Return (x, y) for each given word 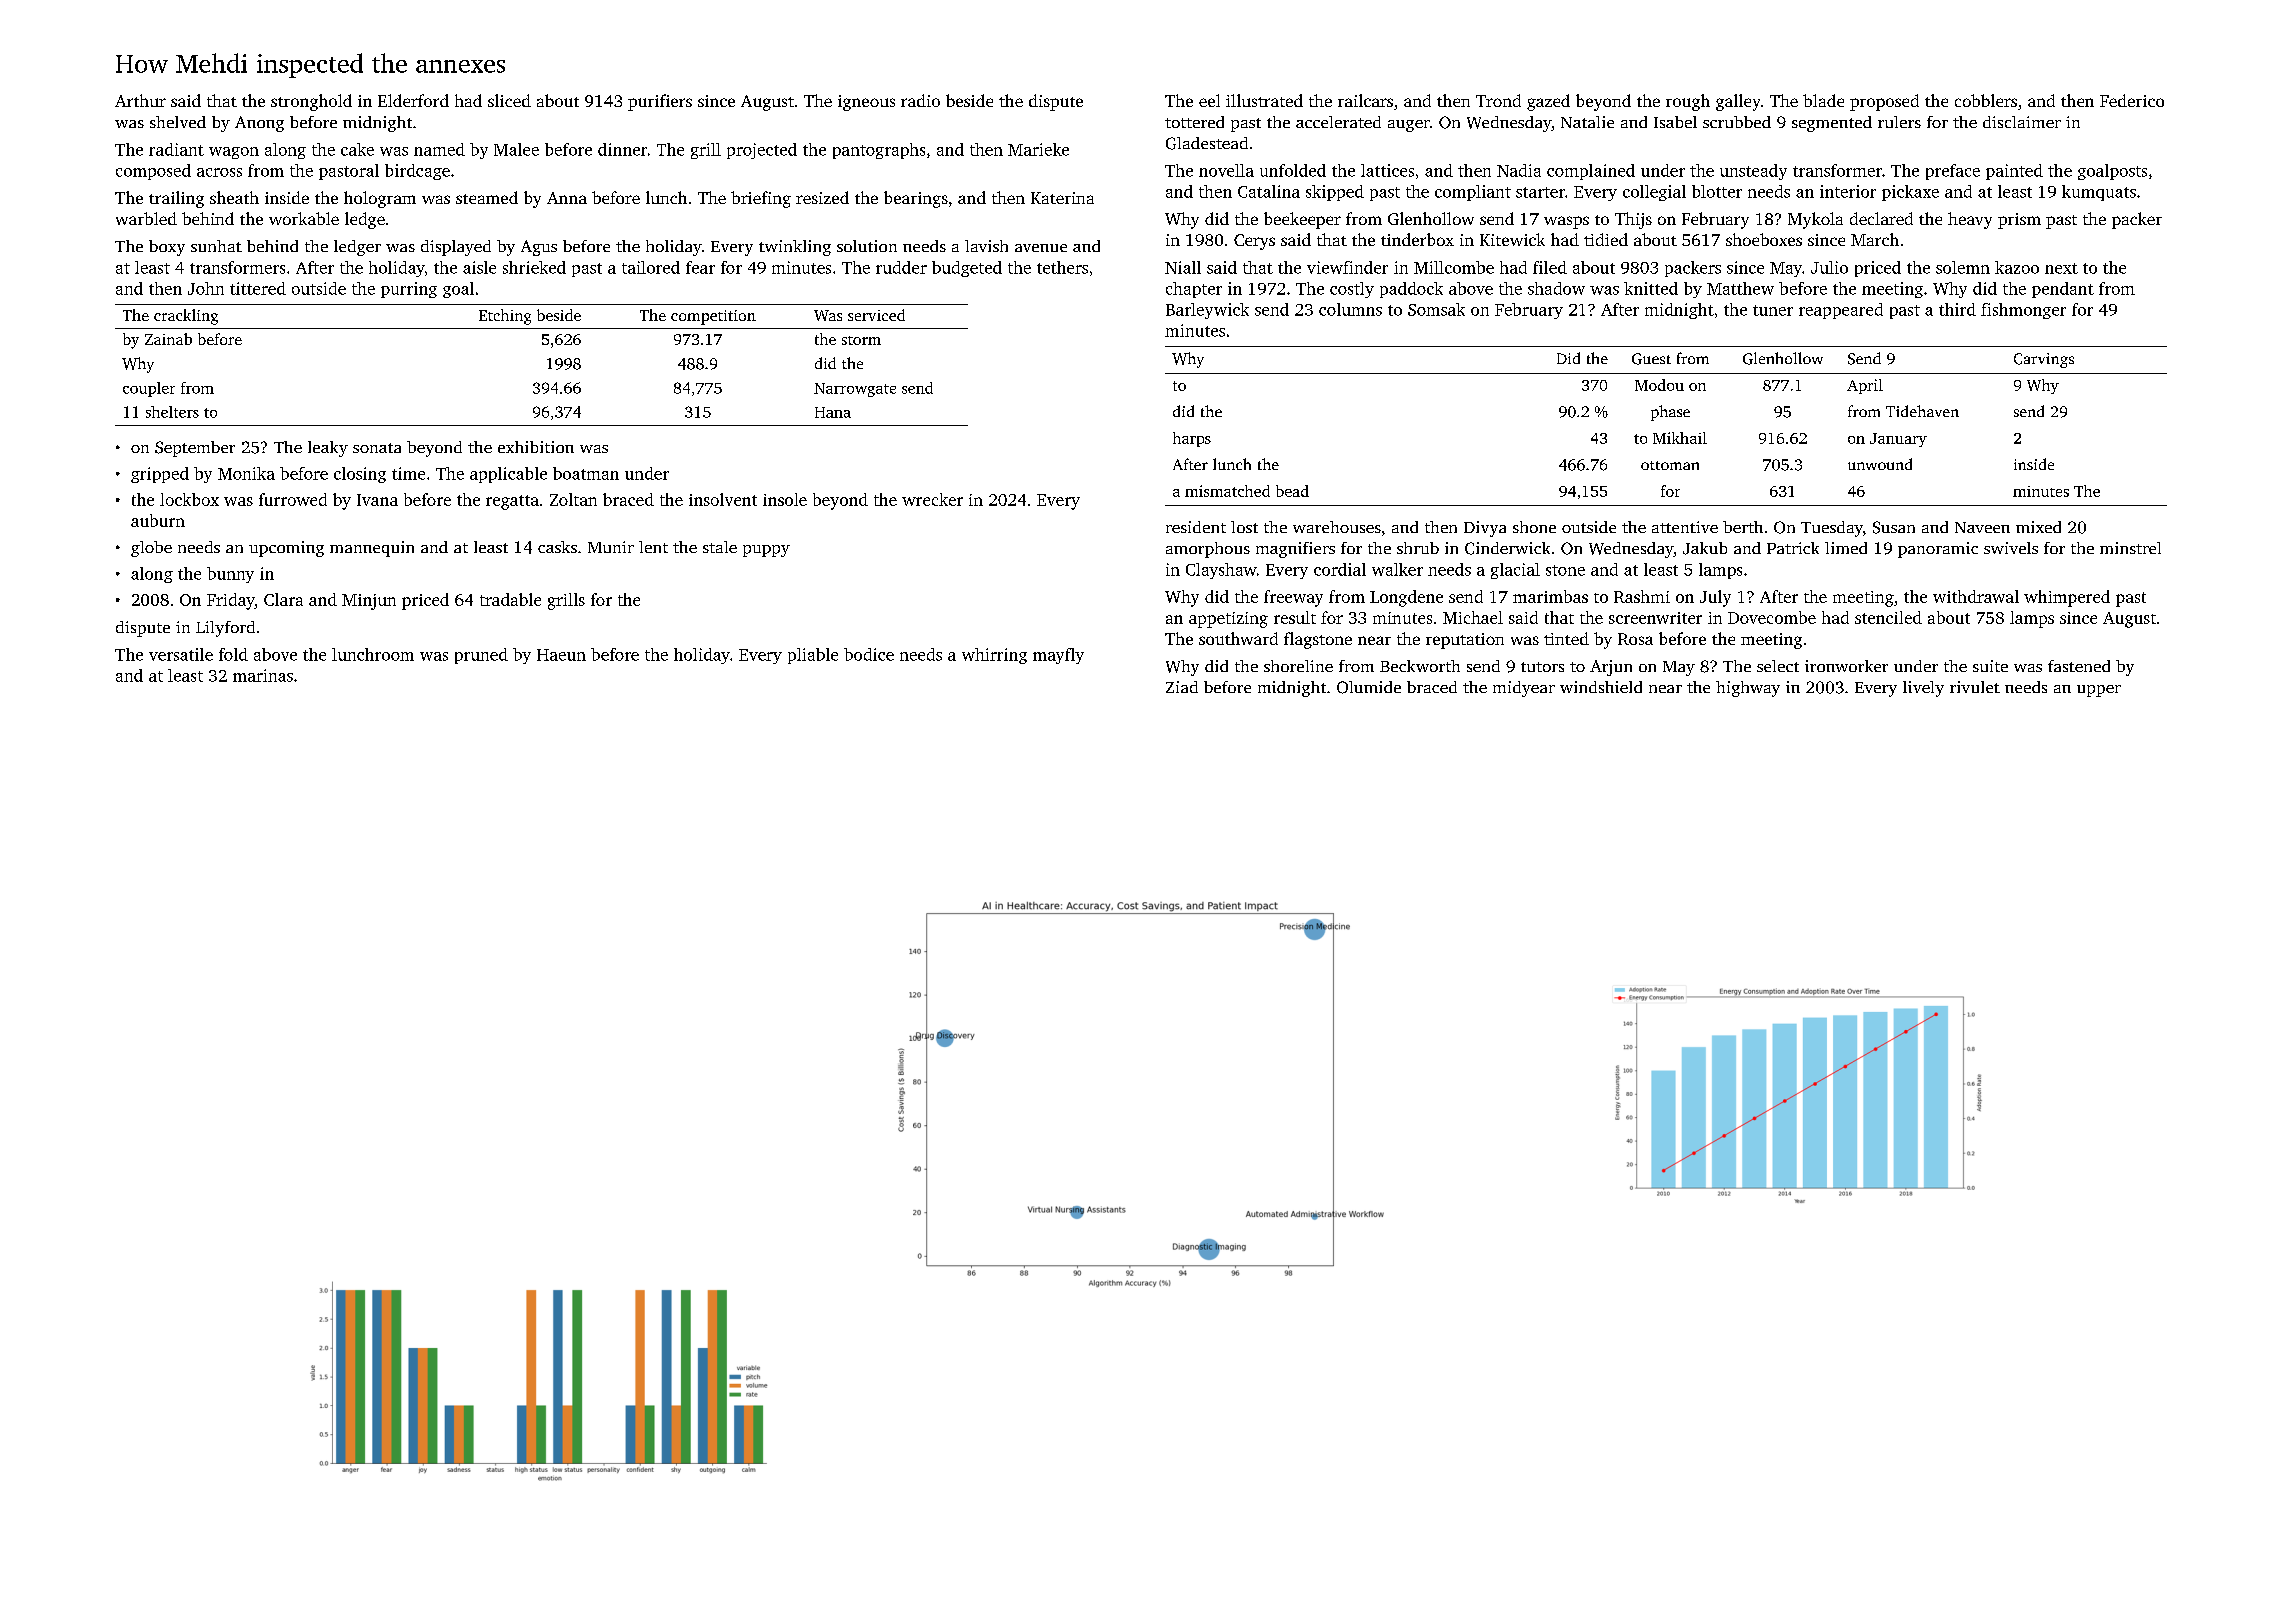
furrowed (293, 499)
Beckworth (1420, 666)
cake (357, 149)
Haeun (561, 655)
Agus (539, 248)
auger (1409, 126)
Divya (1485, 529)
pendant (2063, 290)
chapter (1194, 290)
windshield (1601, 687)
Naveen (1982, 527)
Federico (2132, 100)
